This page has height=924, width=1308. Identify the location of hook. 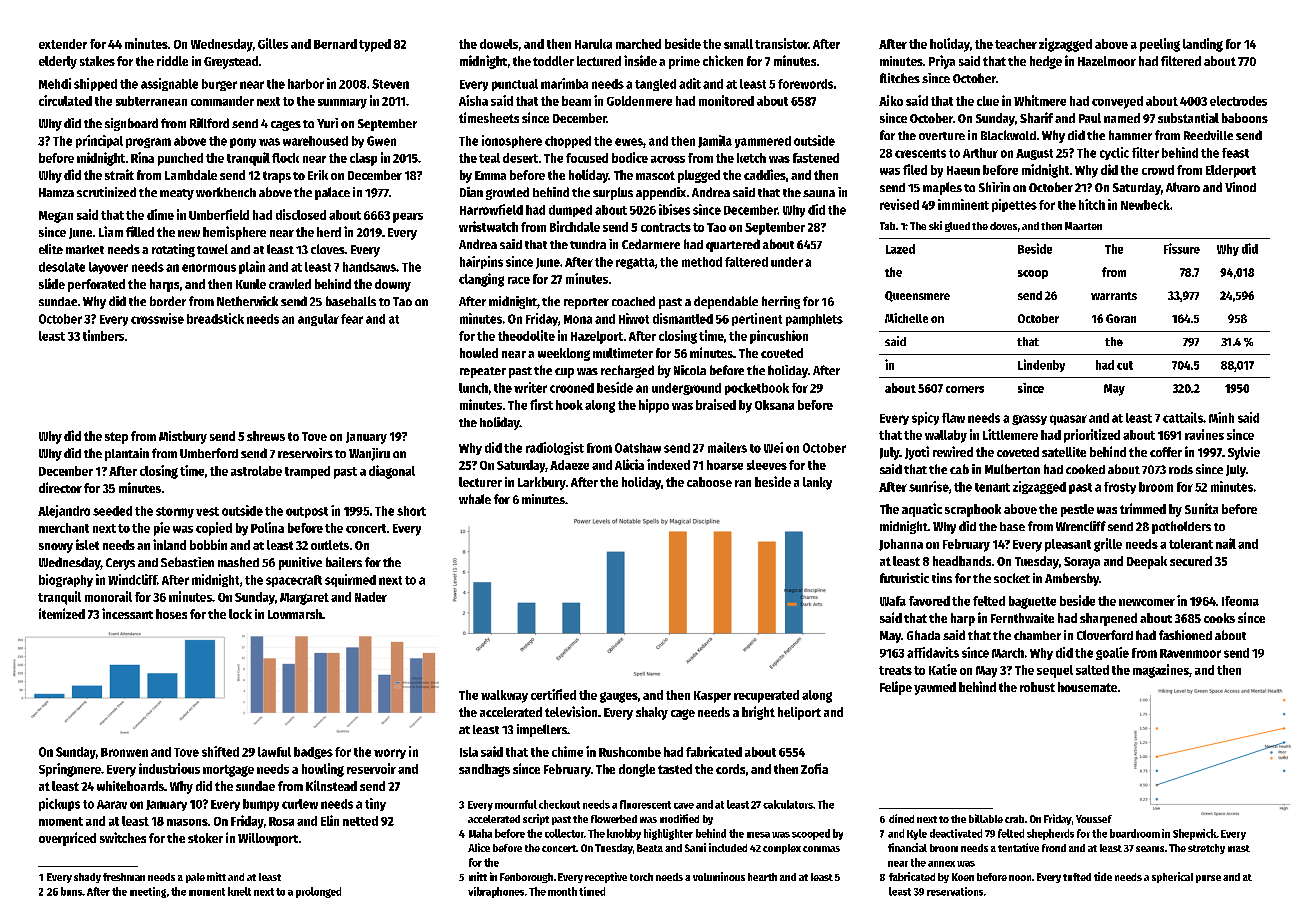
(569, 405).
